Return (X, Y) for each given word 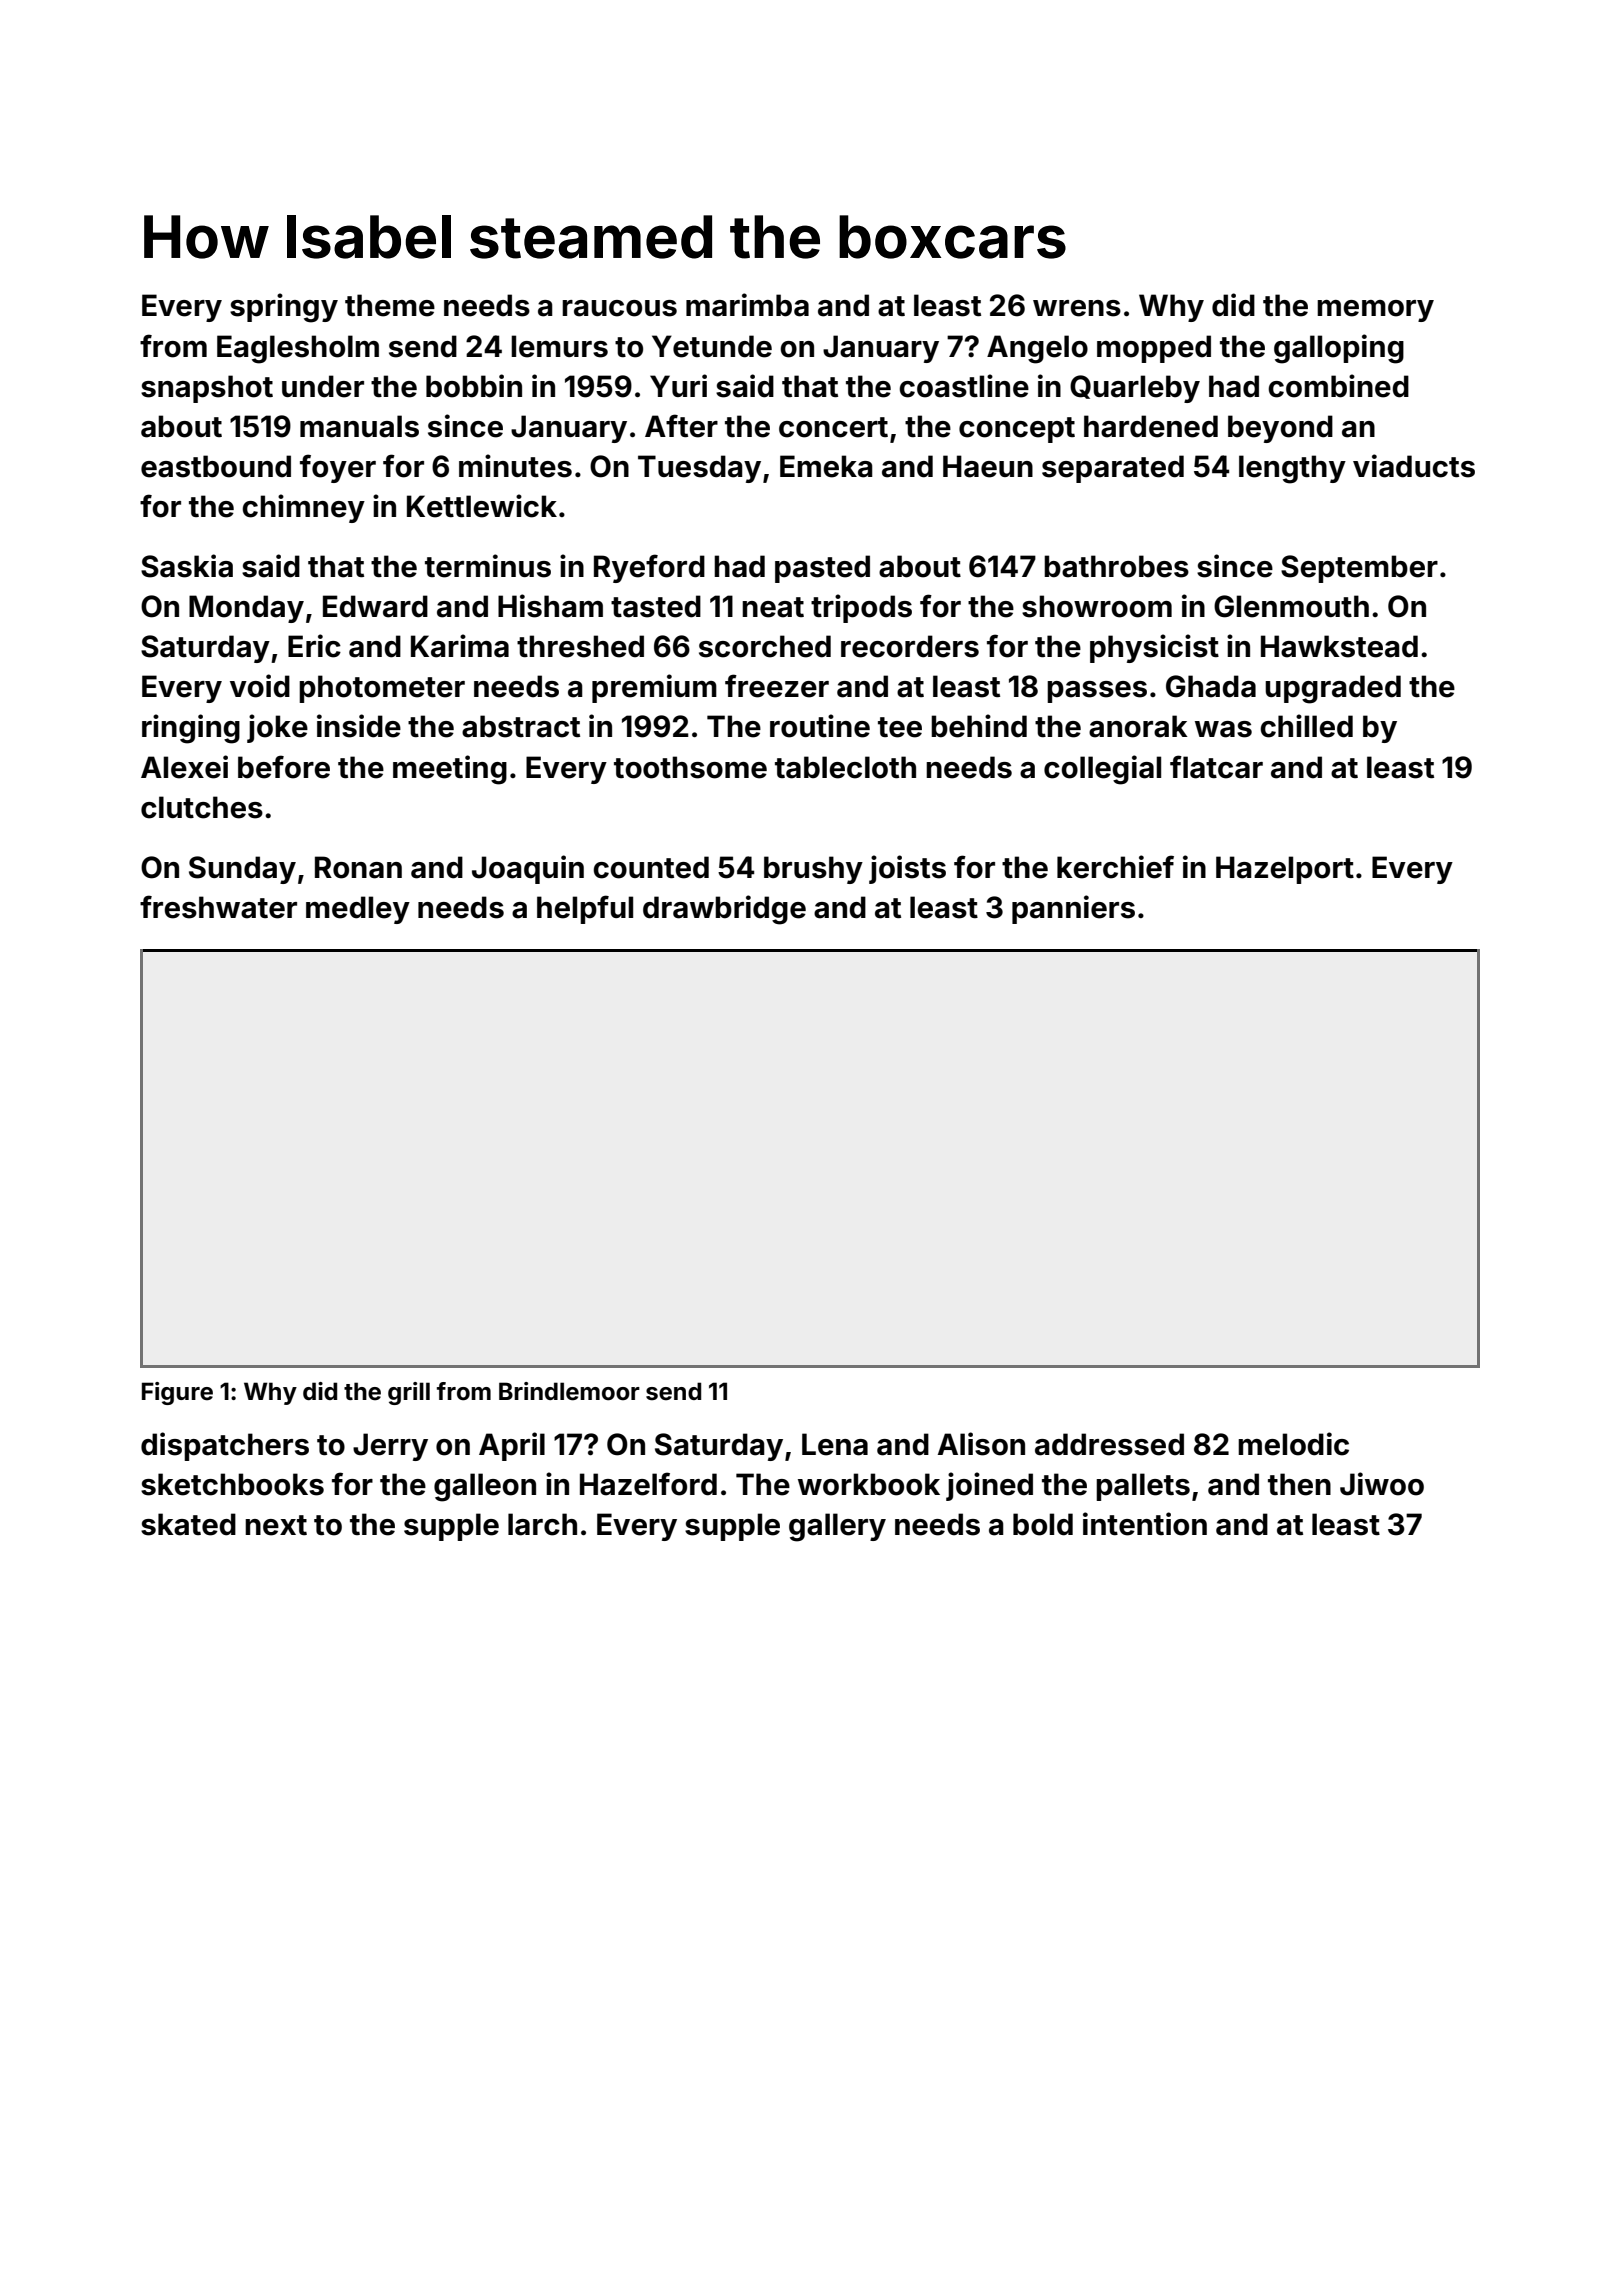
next (276, 1525)
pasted (822, 569)
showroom (1097, 606)
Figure (177, 1393)
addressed (1109, 1444)
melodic (1293, 1444)
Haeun (988, 466)
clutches (202, 807)
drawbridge (724, 910)
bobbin (474, 386)
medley (358, 910)
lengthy (1292, 469)
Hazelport (1285, 870)
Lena (835, 1444)
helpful (585, 909)
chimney (303, 508)
